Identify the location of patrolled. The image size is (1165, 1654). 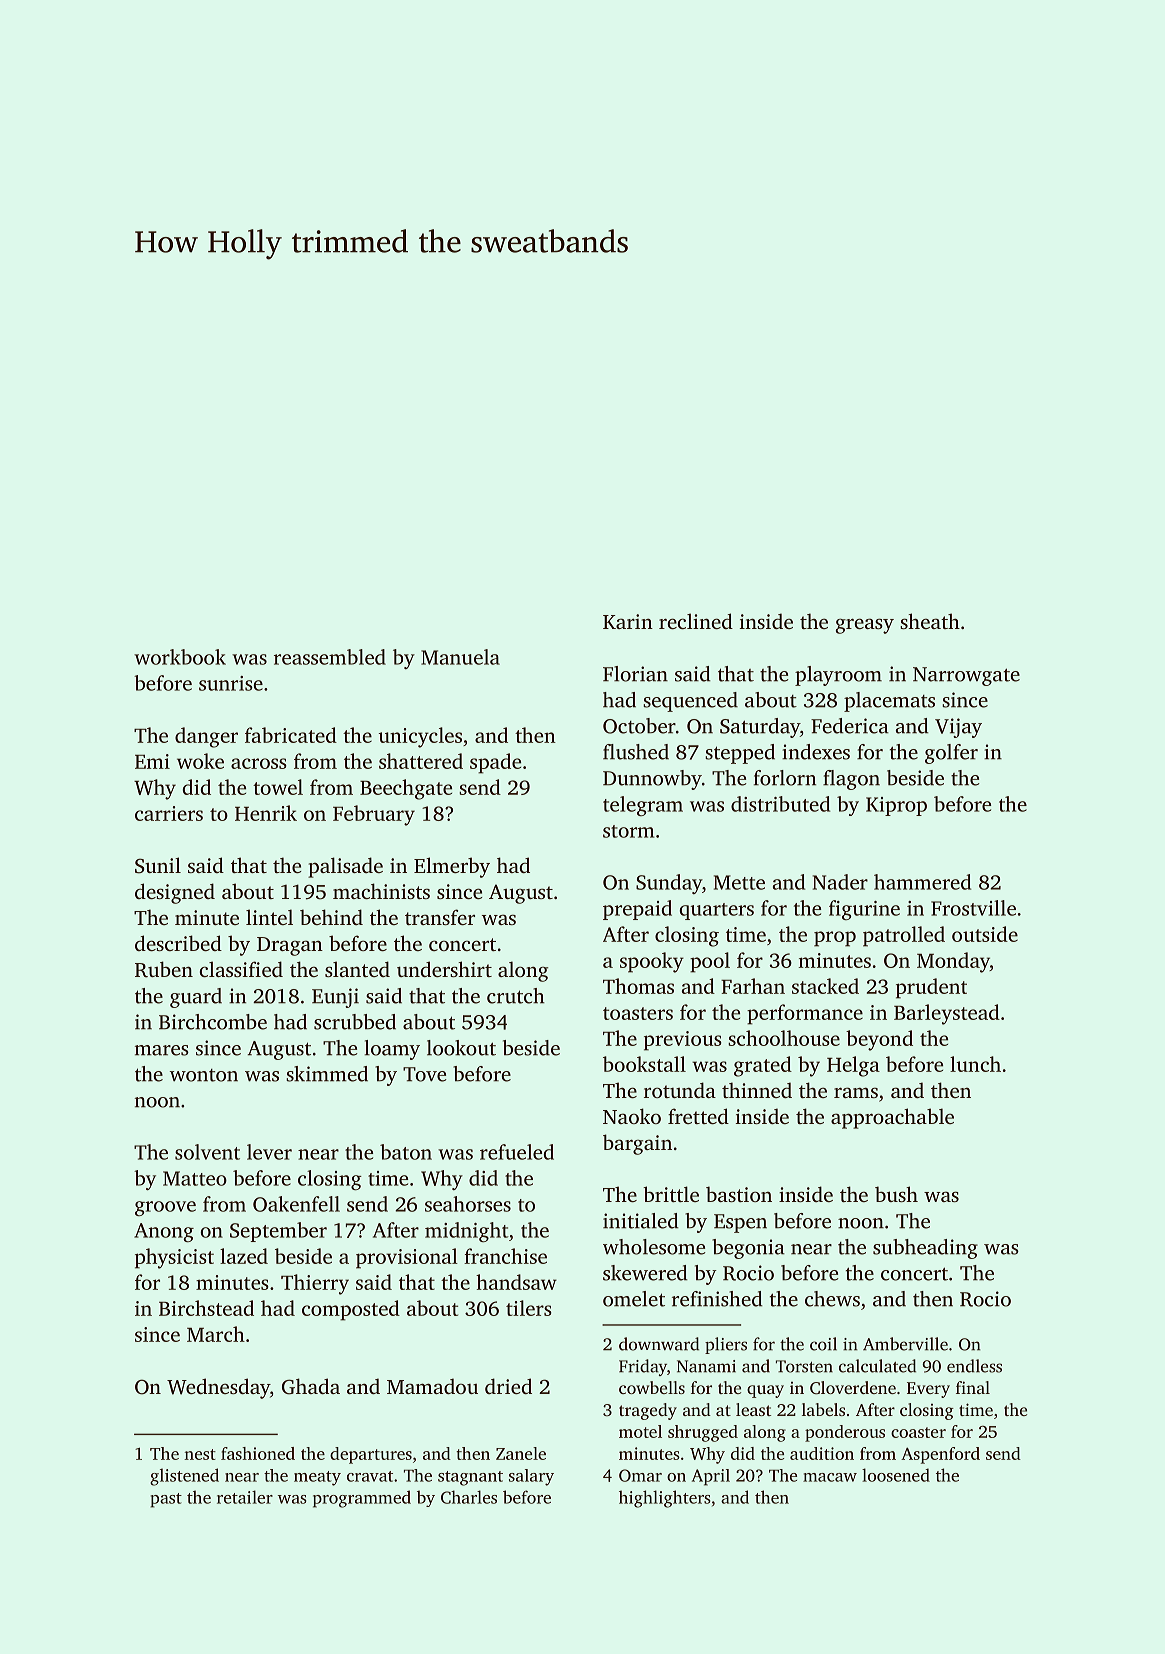
(904, 936).
